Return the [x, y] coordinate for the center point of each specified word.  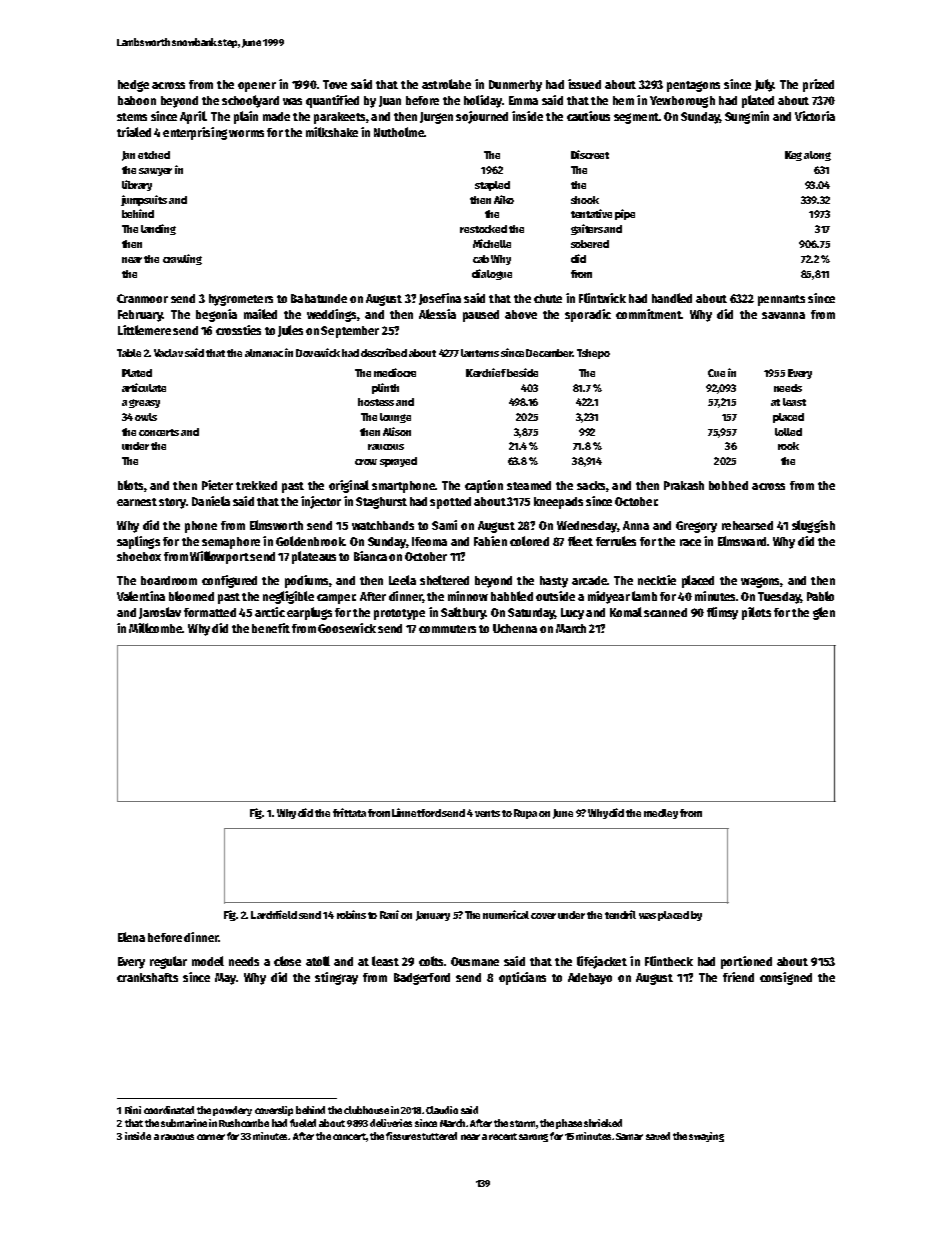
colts [431, 961]
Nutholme [399, 132]
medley [661, 814]
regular [168, 962]
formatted [210, 612]
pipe [625, 214]
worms [246, 133]
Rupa [525, 814]
